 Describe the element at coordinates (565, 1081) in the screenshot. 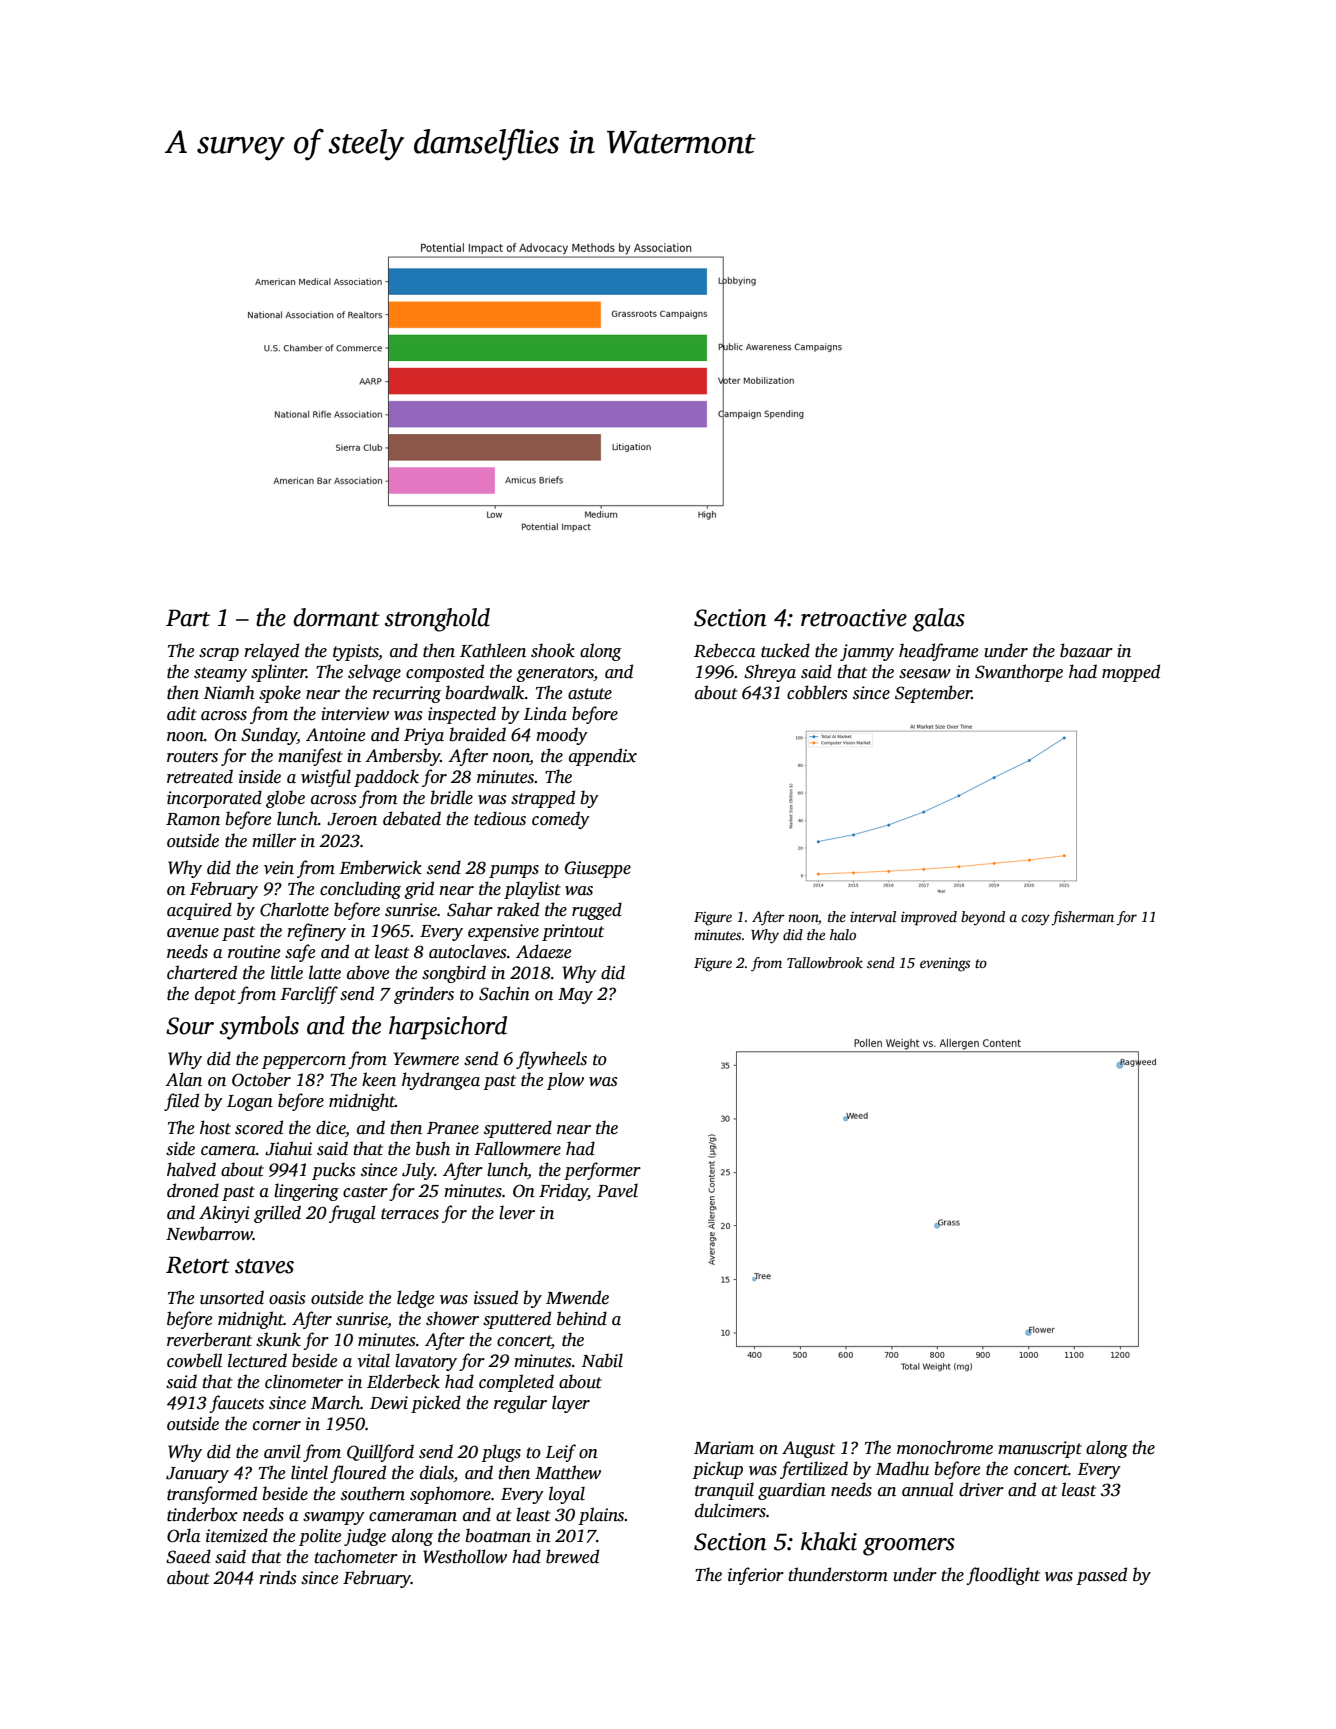

I see `plow` at that location.
